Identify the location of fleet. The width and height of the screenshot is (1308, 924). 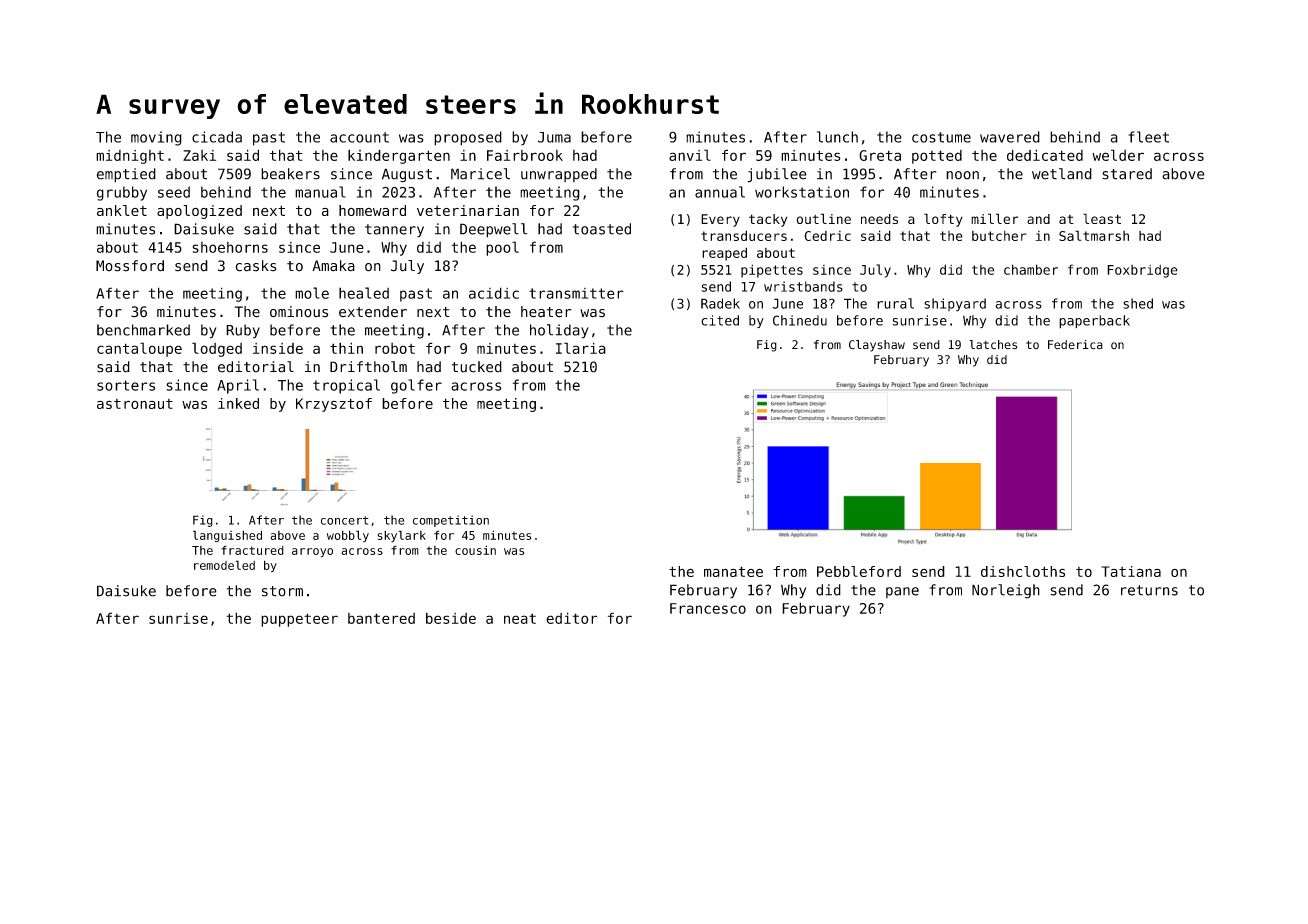
(1148, 137).
